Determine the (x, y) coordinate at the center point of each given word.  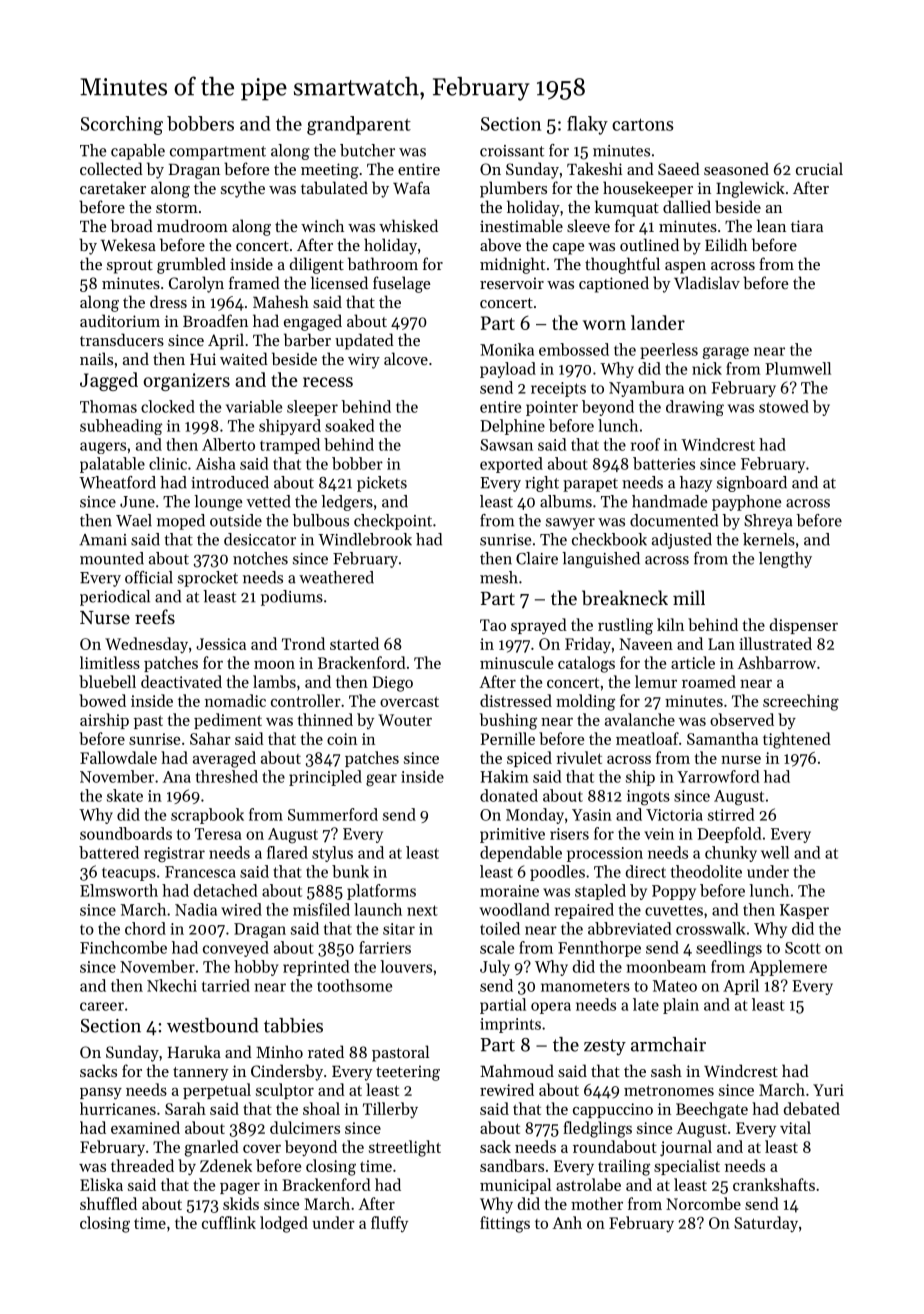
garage (726, 353)
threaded (142, 1165)
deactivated (181, 681)
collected (111, 168)
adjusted (682, 541)
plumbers (513, 189)
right (542, 484)
